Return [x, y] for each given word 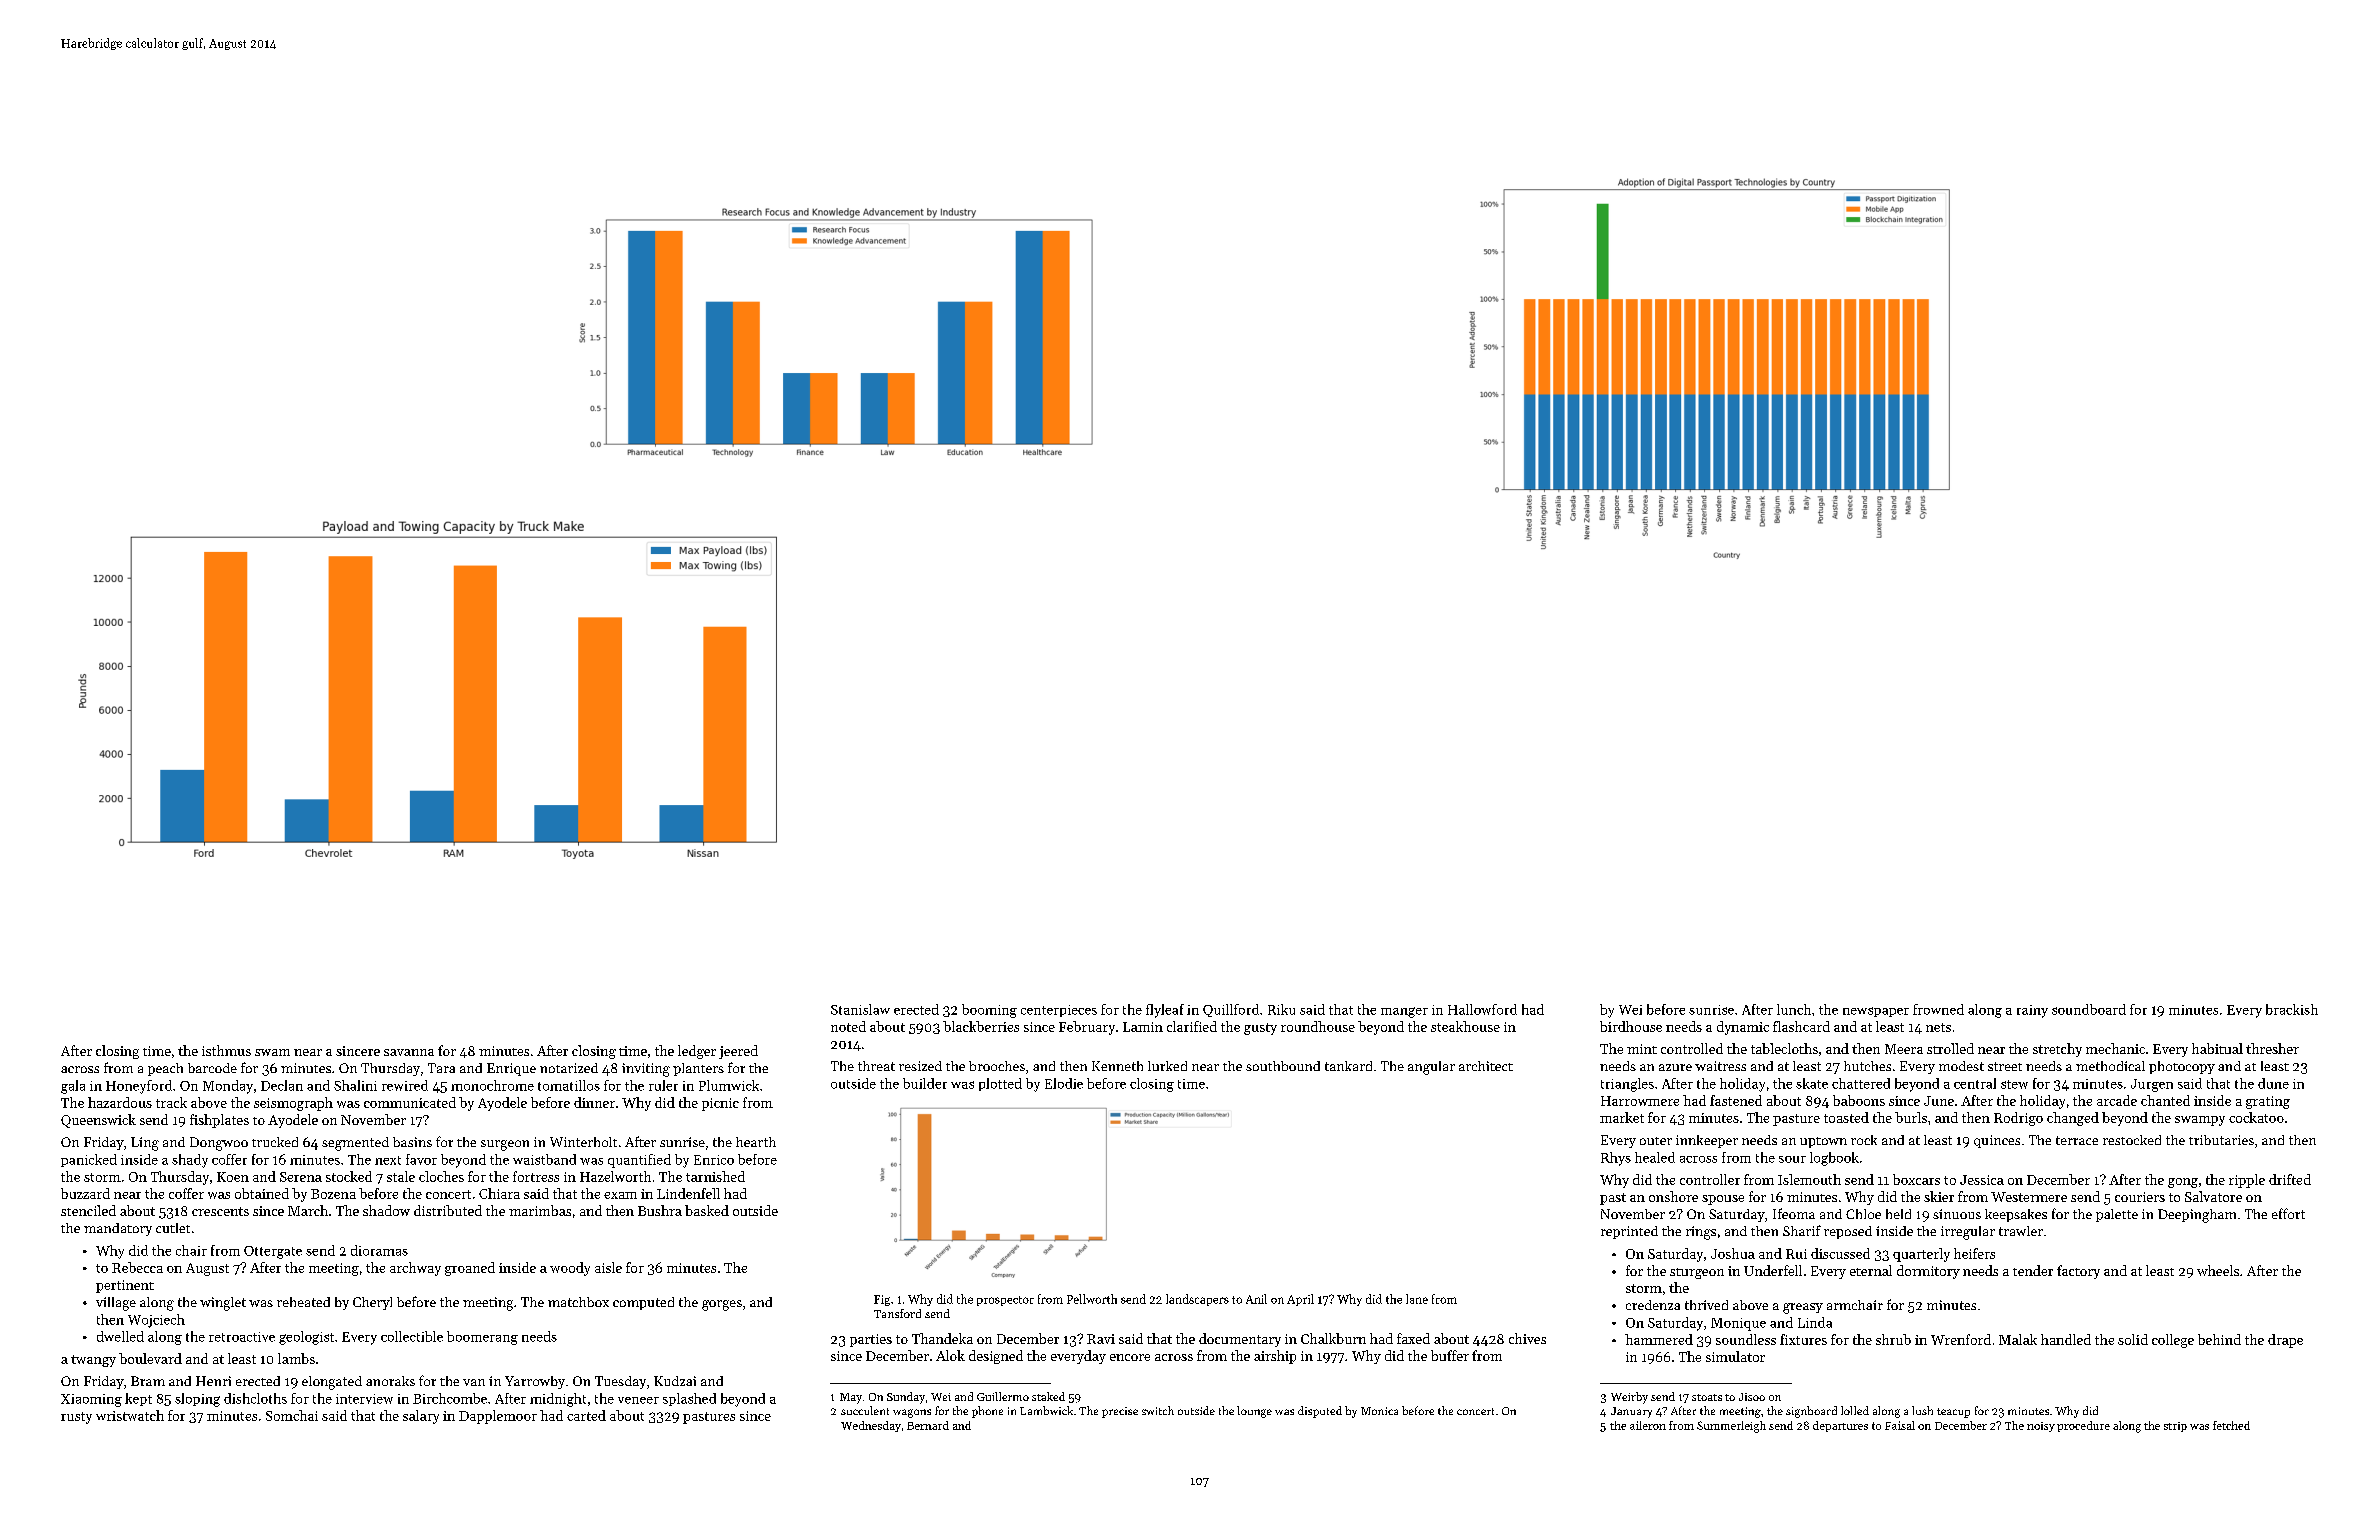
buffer [1450, 1355]
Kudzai [675, 1381]
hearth [756, 1142]
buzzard [85, 1193]
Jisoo [1752, 1397]
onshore [1673, 1196]
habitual [2217, 1048]
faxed [1413, 1338]
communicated [410, 1102]
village [116, 1304]
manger [1404, 1012]
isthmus [226, 1050]
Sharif [1802, 1230]
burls [1911, 1117]
